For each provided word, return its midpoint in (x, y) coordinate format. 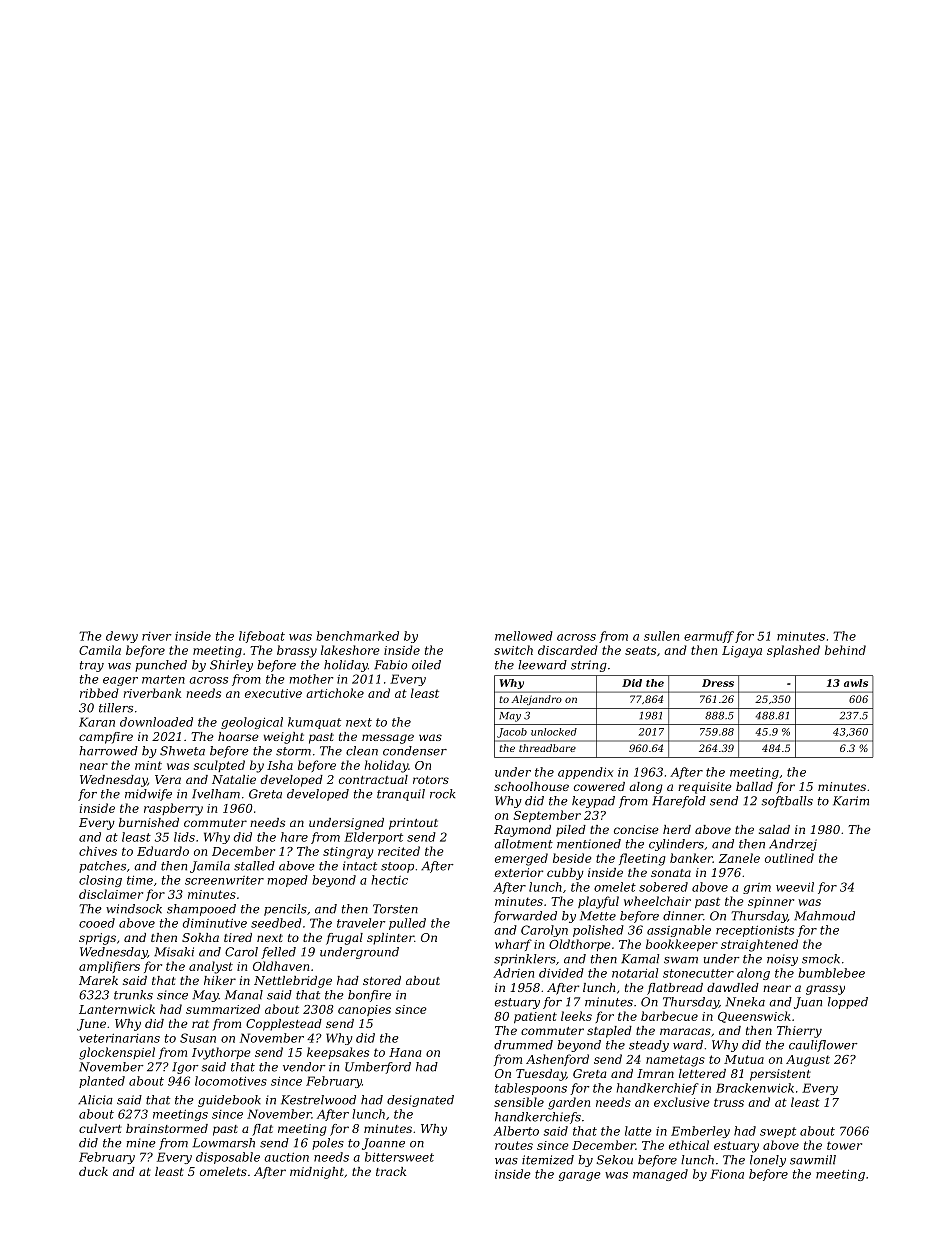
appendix (585, 773)
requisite (705, 788)
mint (148, 765)
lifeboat (262, 637)
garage (580, 1176)
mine (141, 1143)
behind (845, 650)
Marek (98, 980)
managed (660, 1175)
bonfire (369, 996)
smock (821, 959)
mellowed (524, 636)
